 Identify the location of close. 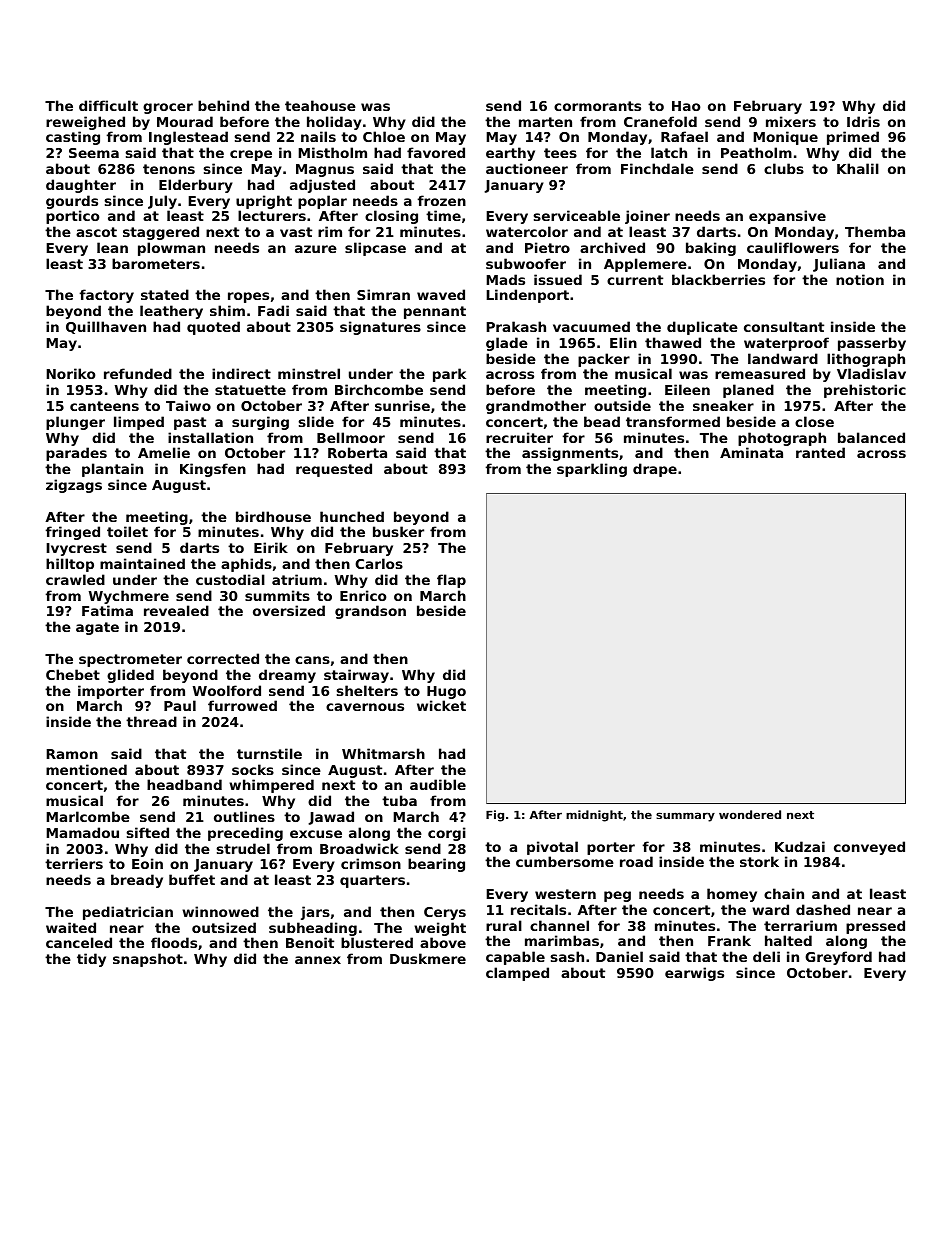
(814, 421).
